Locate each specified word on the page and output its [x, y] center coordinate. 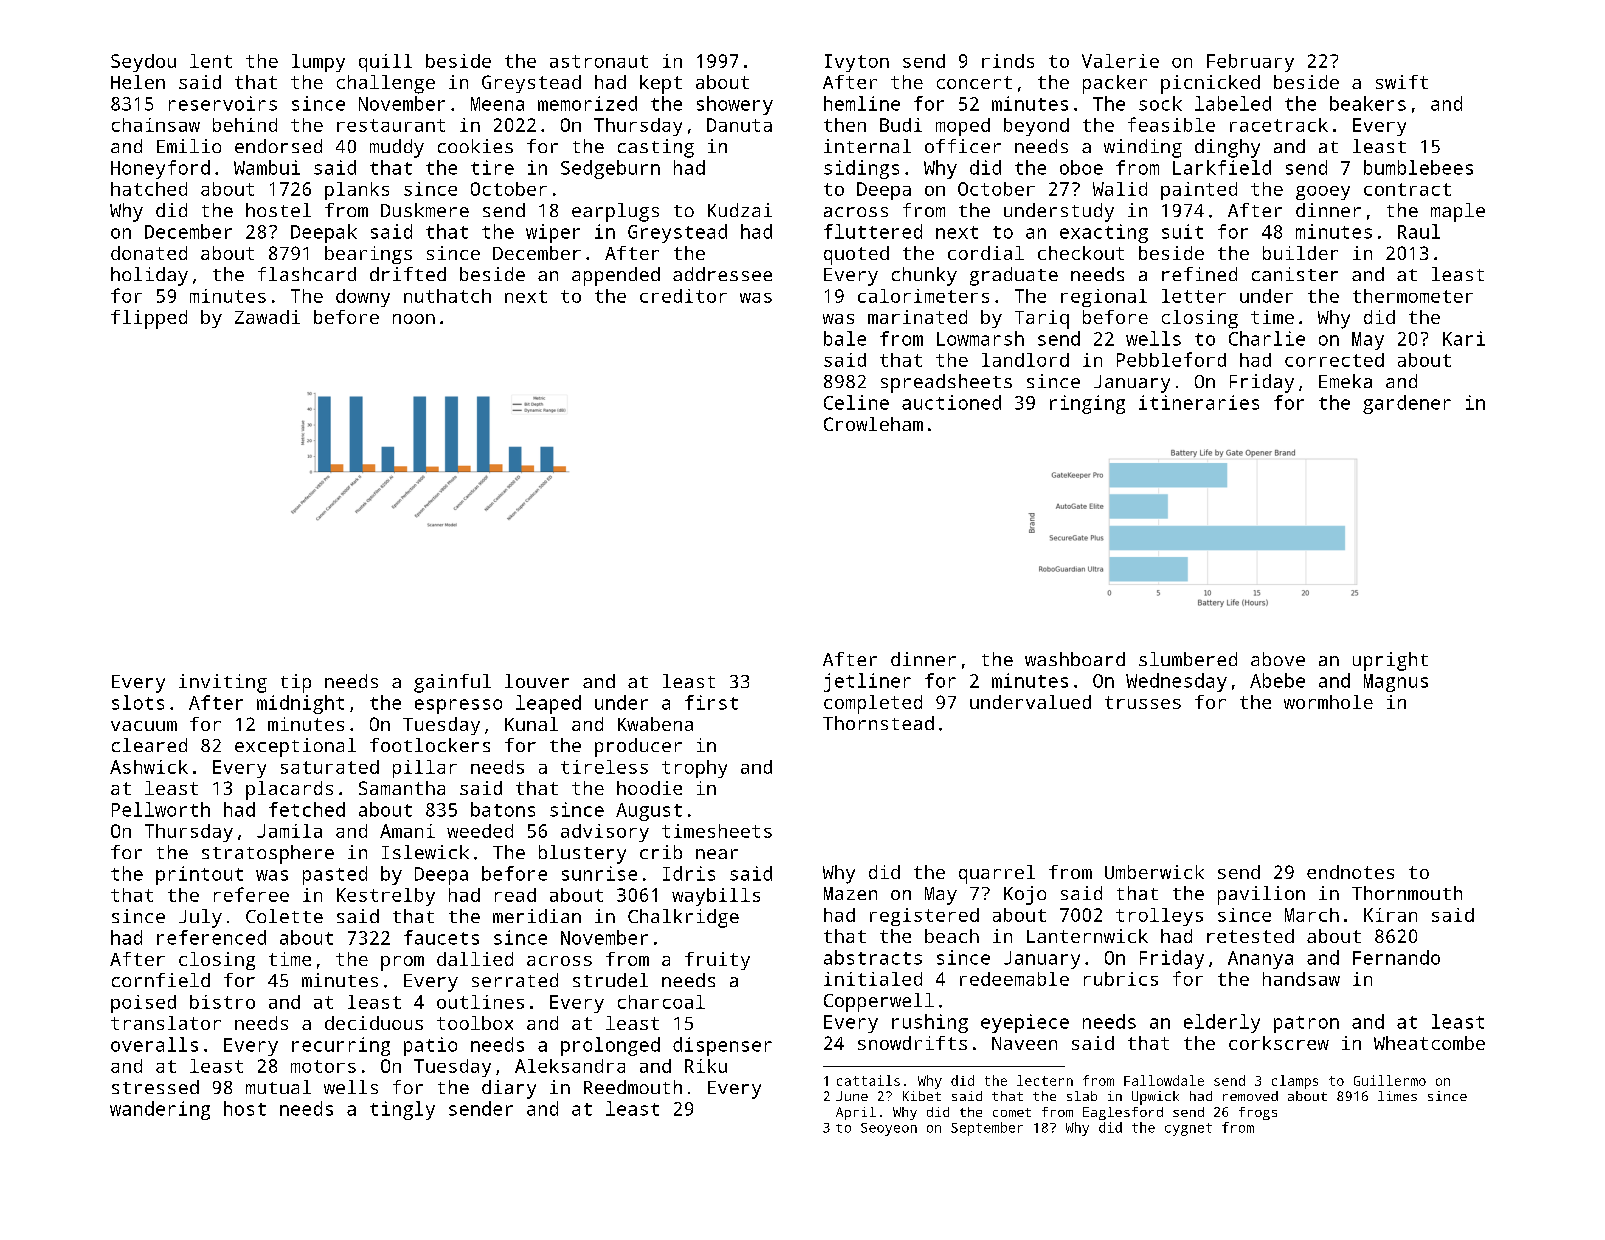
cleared [149, 745]
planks [357, 191]
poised [143, 1004]
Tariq [1042, 319]
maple [1458, 212]
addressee [722, 274]
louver [537, 681]
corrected [1334, 360]
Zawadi [267, 317]
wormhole [1328, 702]
